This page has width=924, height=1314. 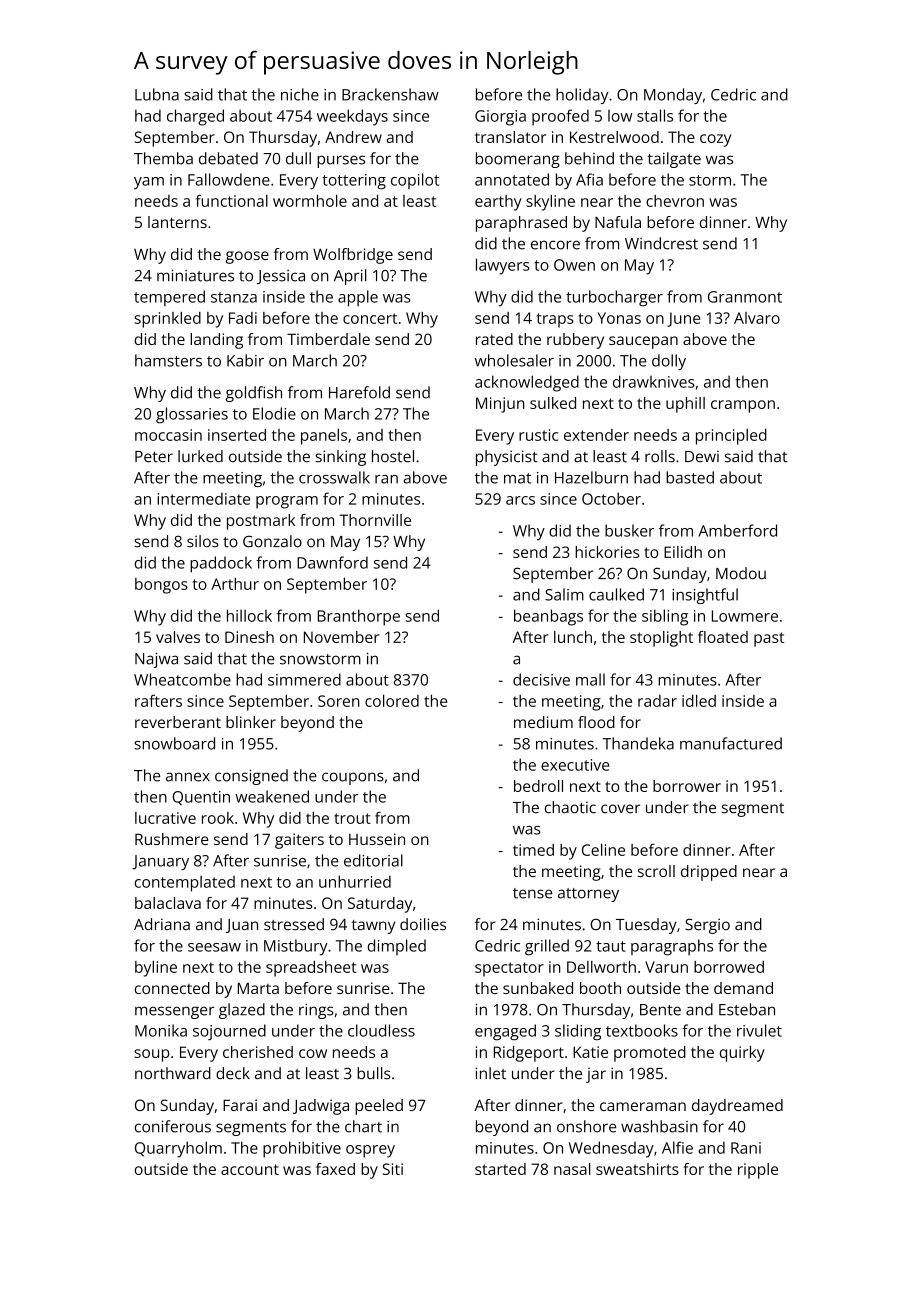 What do you see at coordinates (575, 765) in the page?
I see `executive` at bounding box center [575, 765].
